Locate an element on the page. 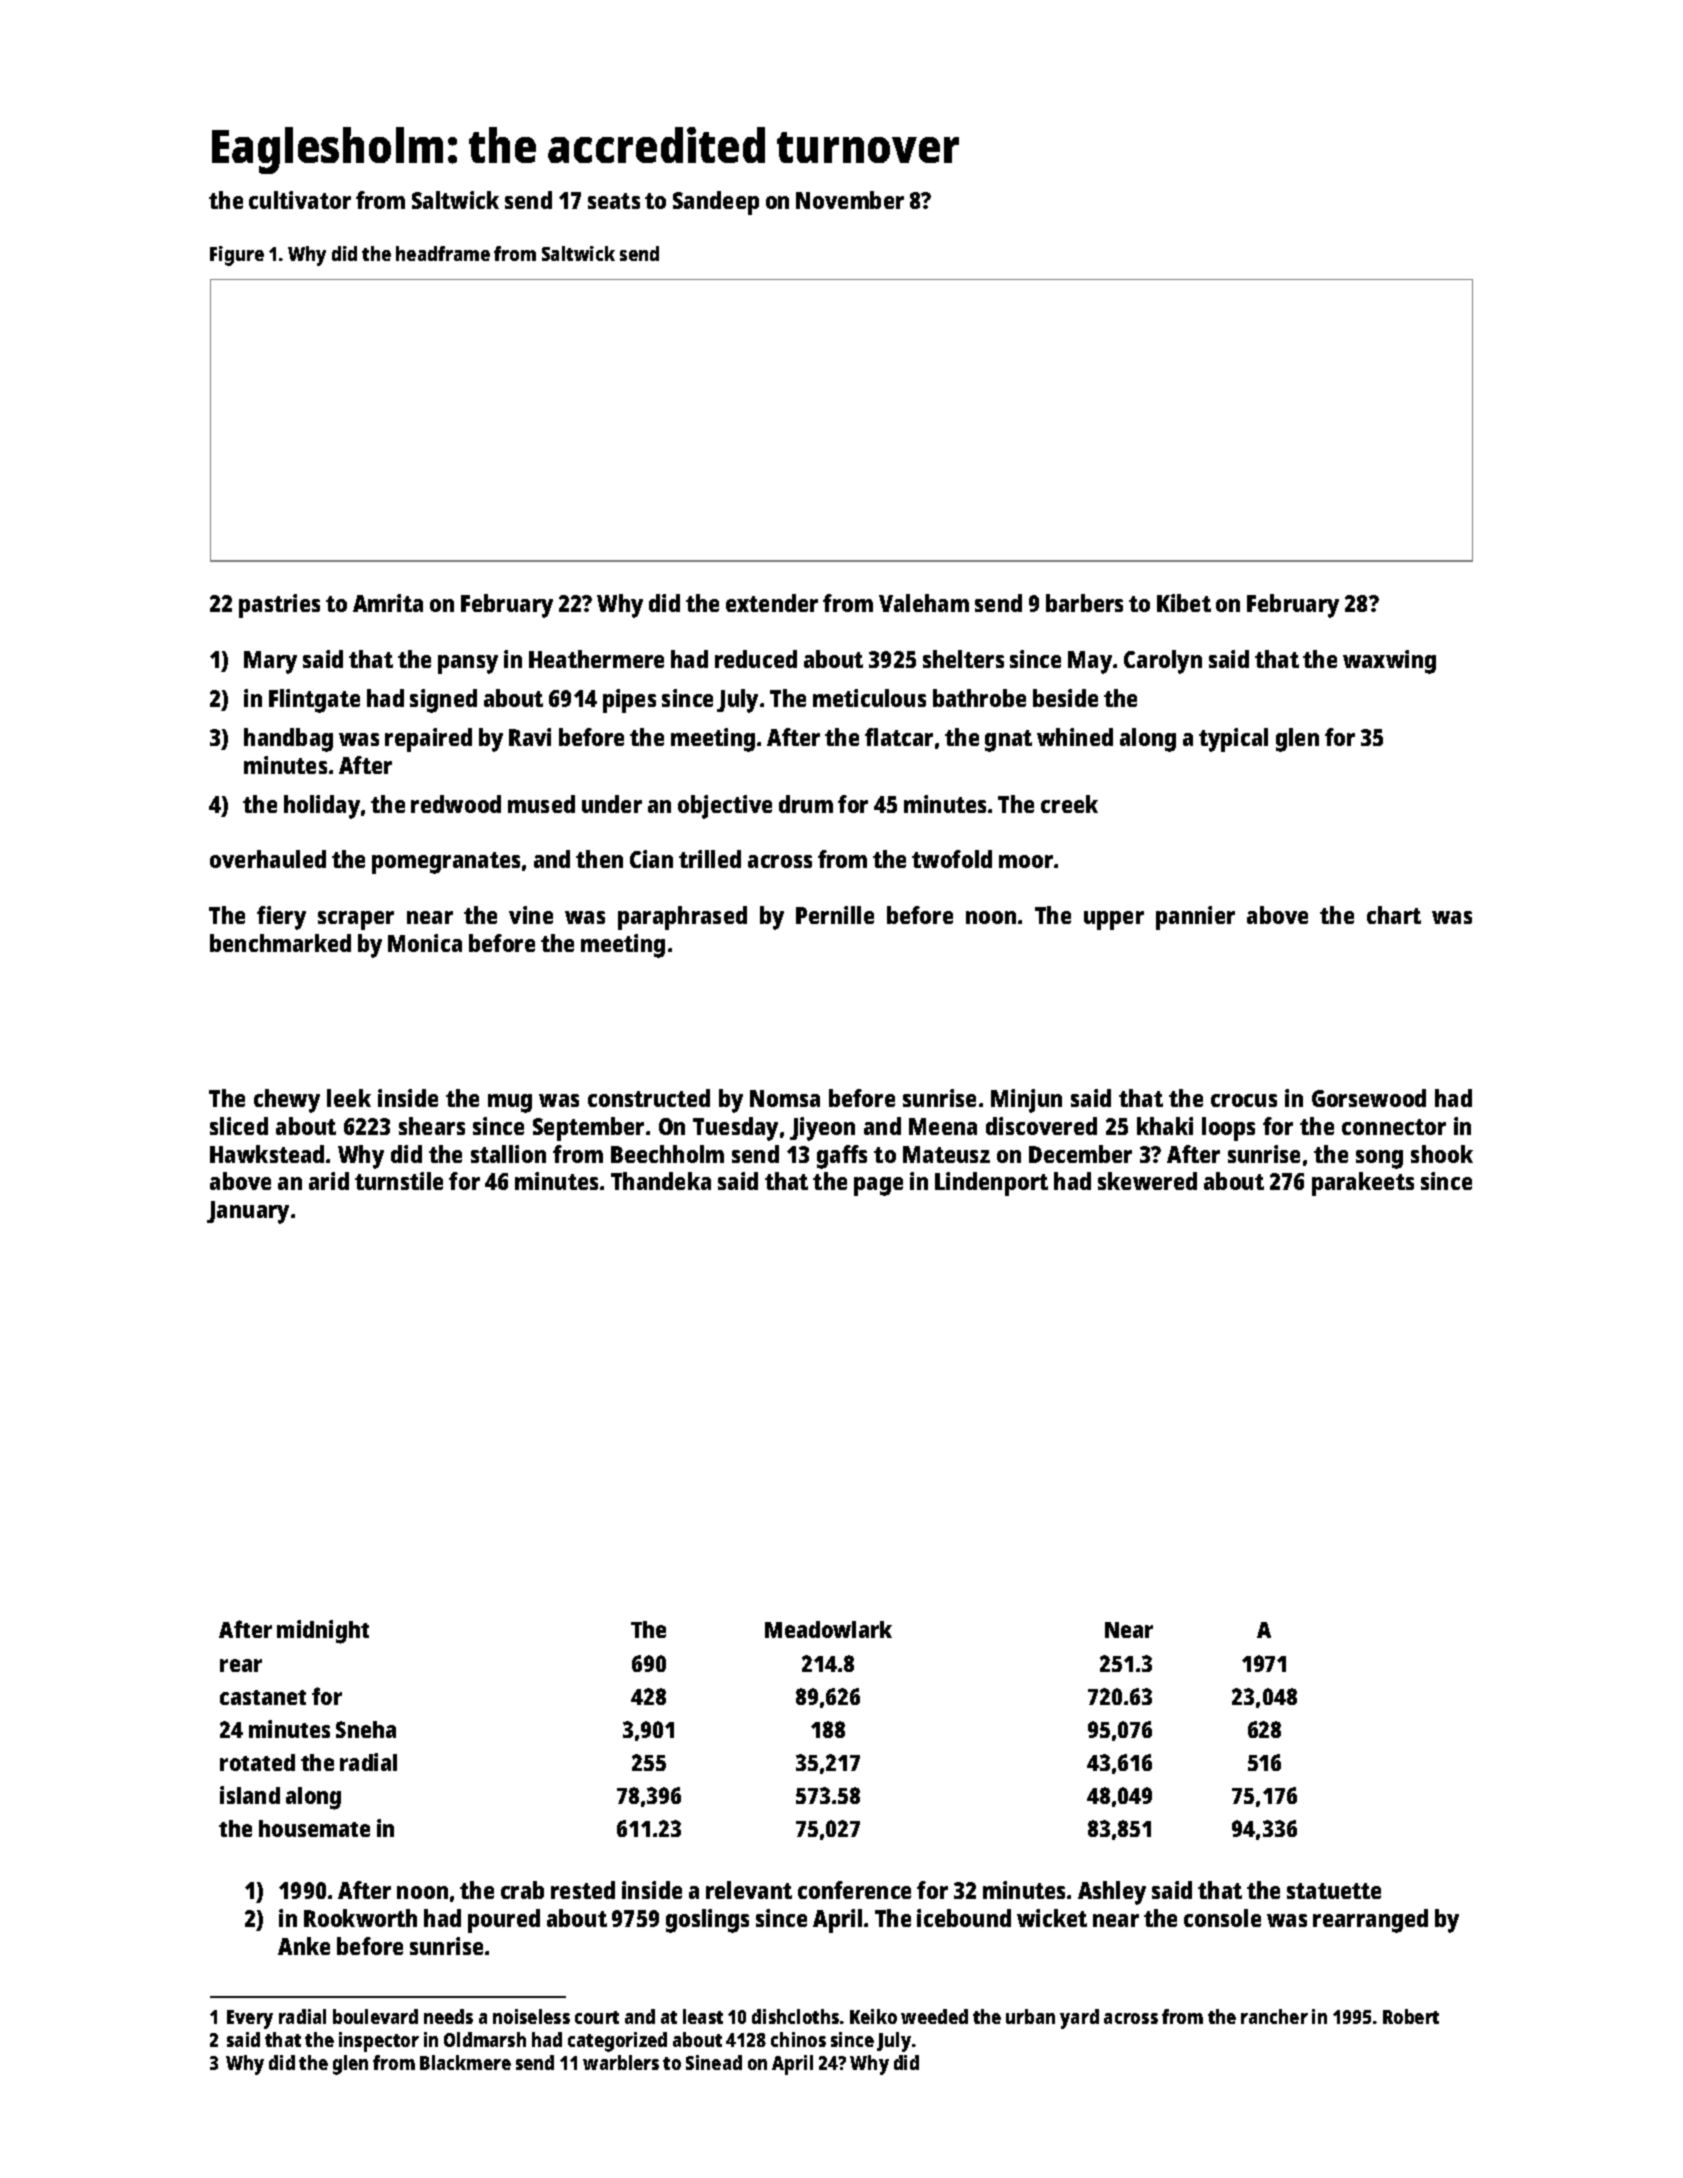  Sandeep is located at coordinates (716, 203).
